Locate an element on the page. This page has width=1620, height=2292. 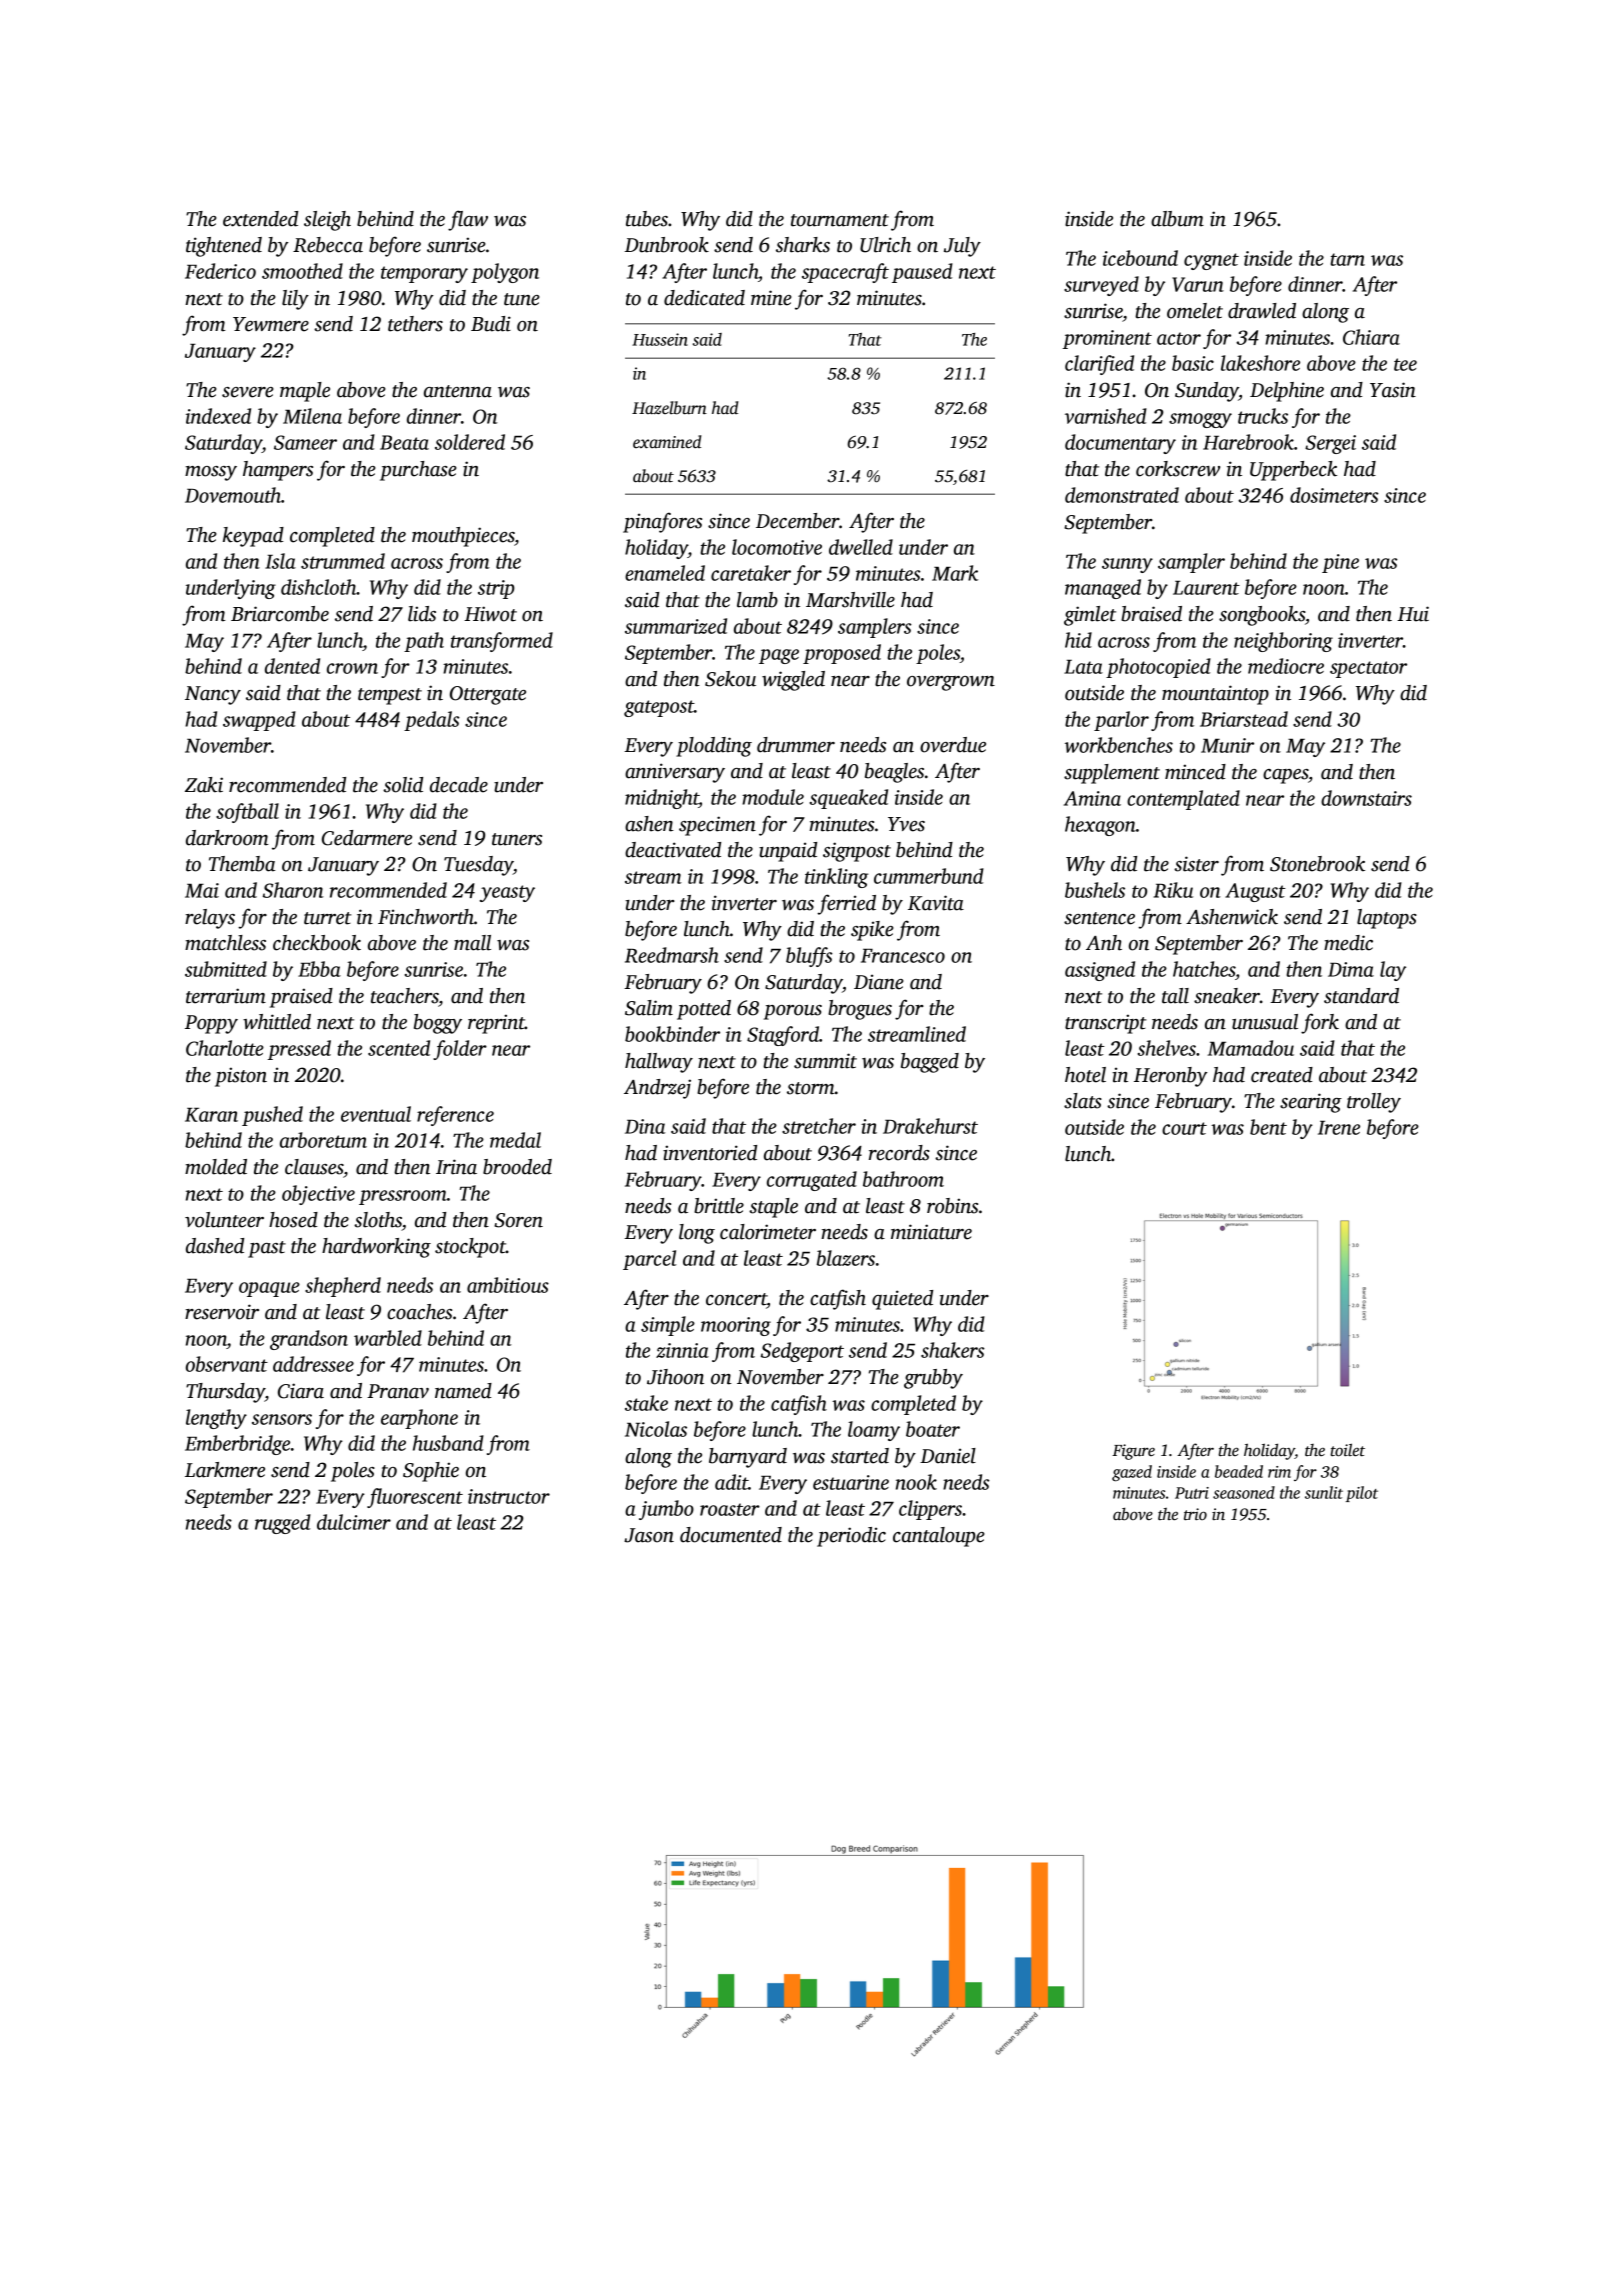
cantaloupe is located at coordinates (939, 1537).
